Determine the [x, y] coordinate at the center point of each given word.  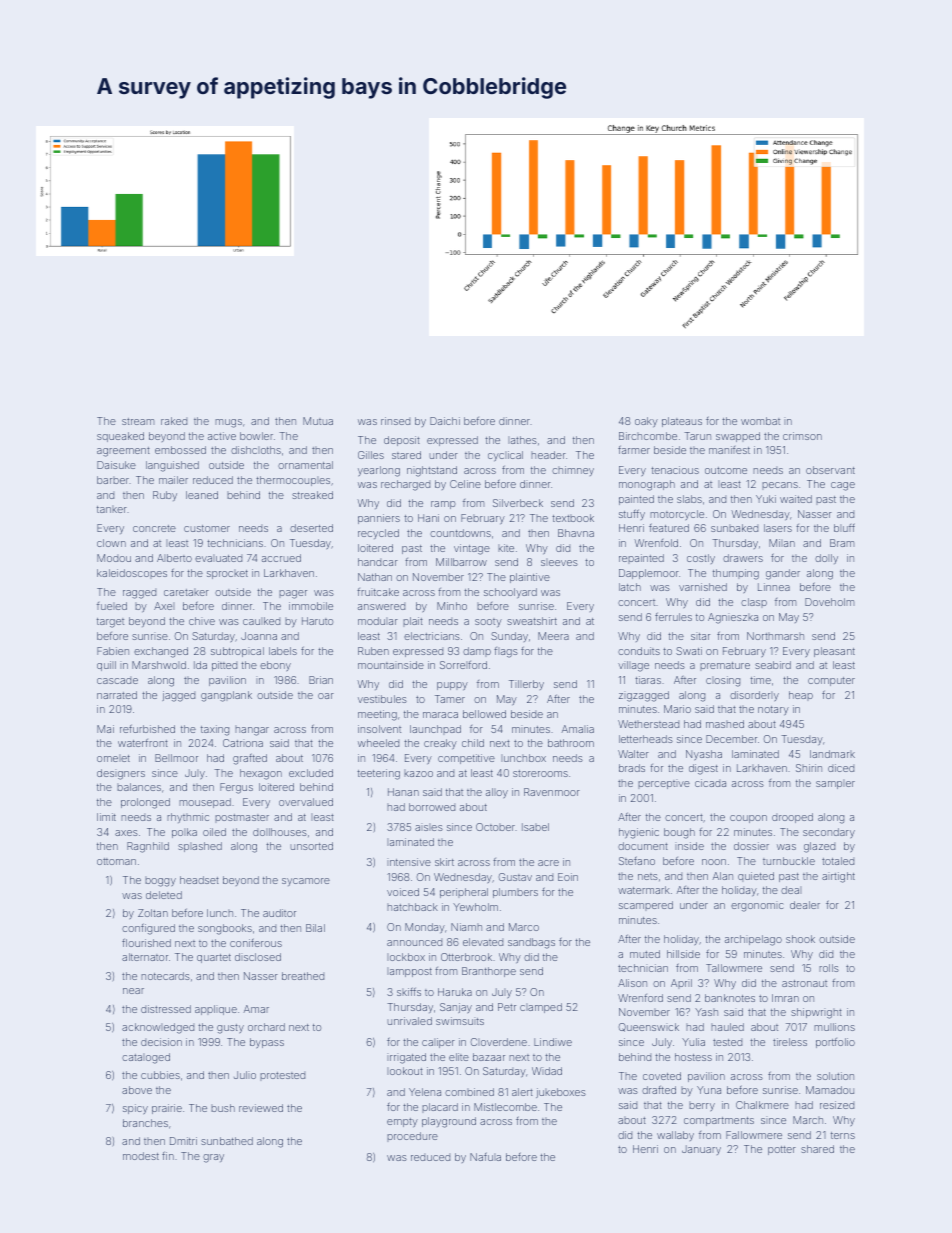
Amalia [578, 729]
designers [121, 774]
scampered [646, 906]
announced [414, 942]
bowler [256, 436]
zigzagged [644, 696]
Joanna [259, 636]
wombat [760, 421]
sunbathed [227, 1141]
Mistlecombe [505, 1107]
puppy [452, 686]
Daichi [445, 421]
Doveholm [829, 602]
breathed [303, 976]
